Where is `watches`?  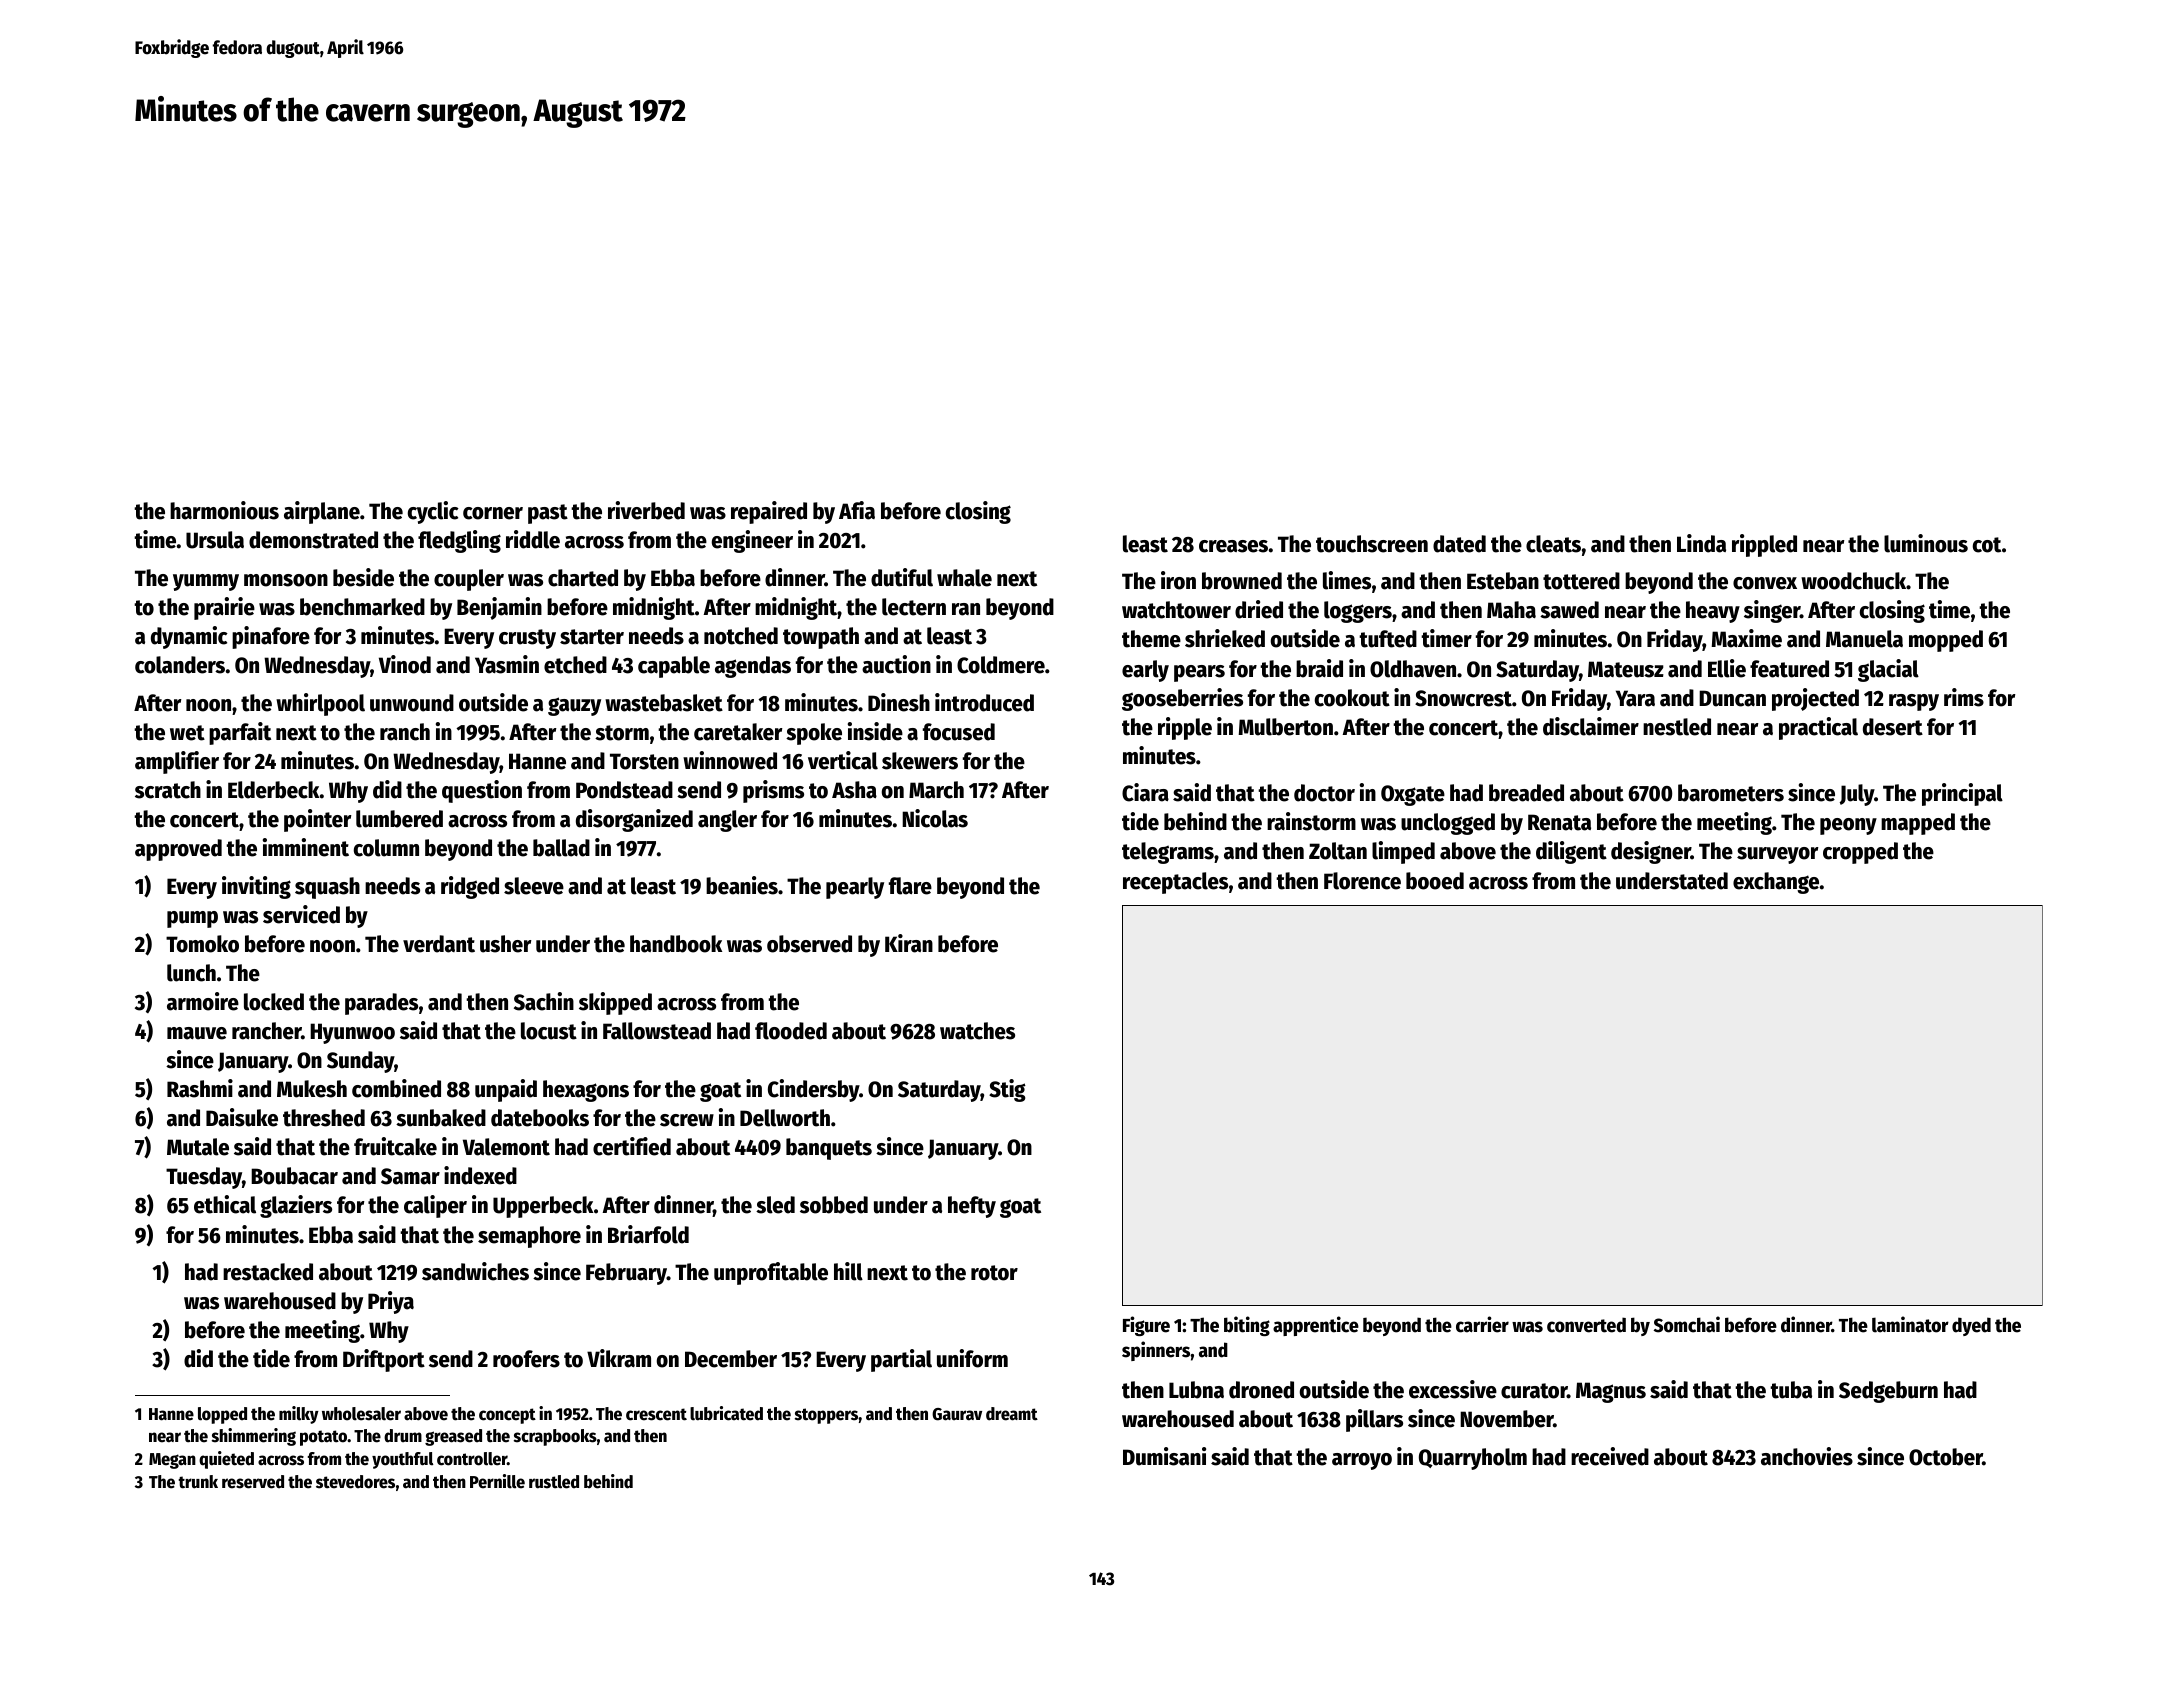
watches is located at coordinates (977, 1031).
